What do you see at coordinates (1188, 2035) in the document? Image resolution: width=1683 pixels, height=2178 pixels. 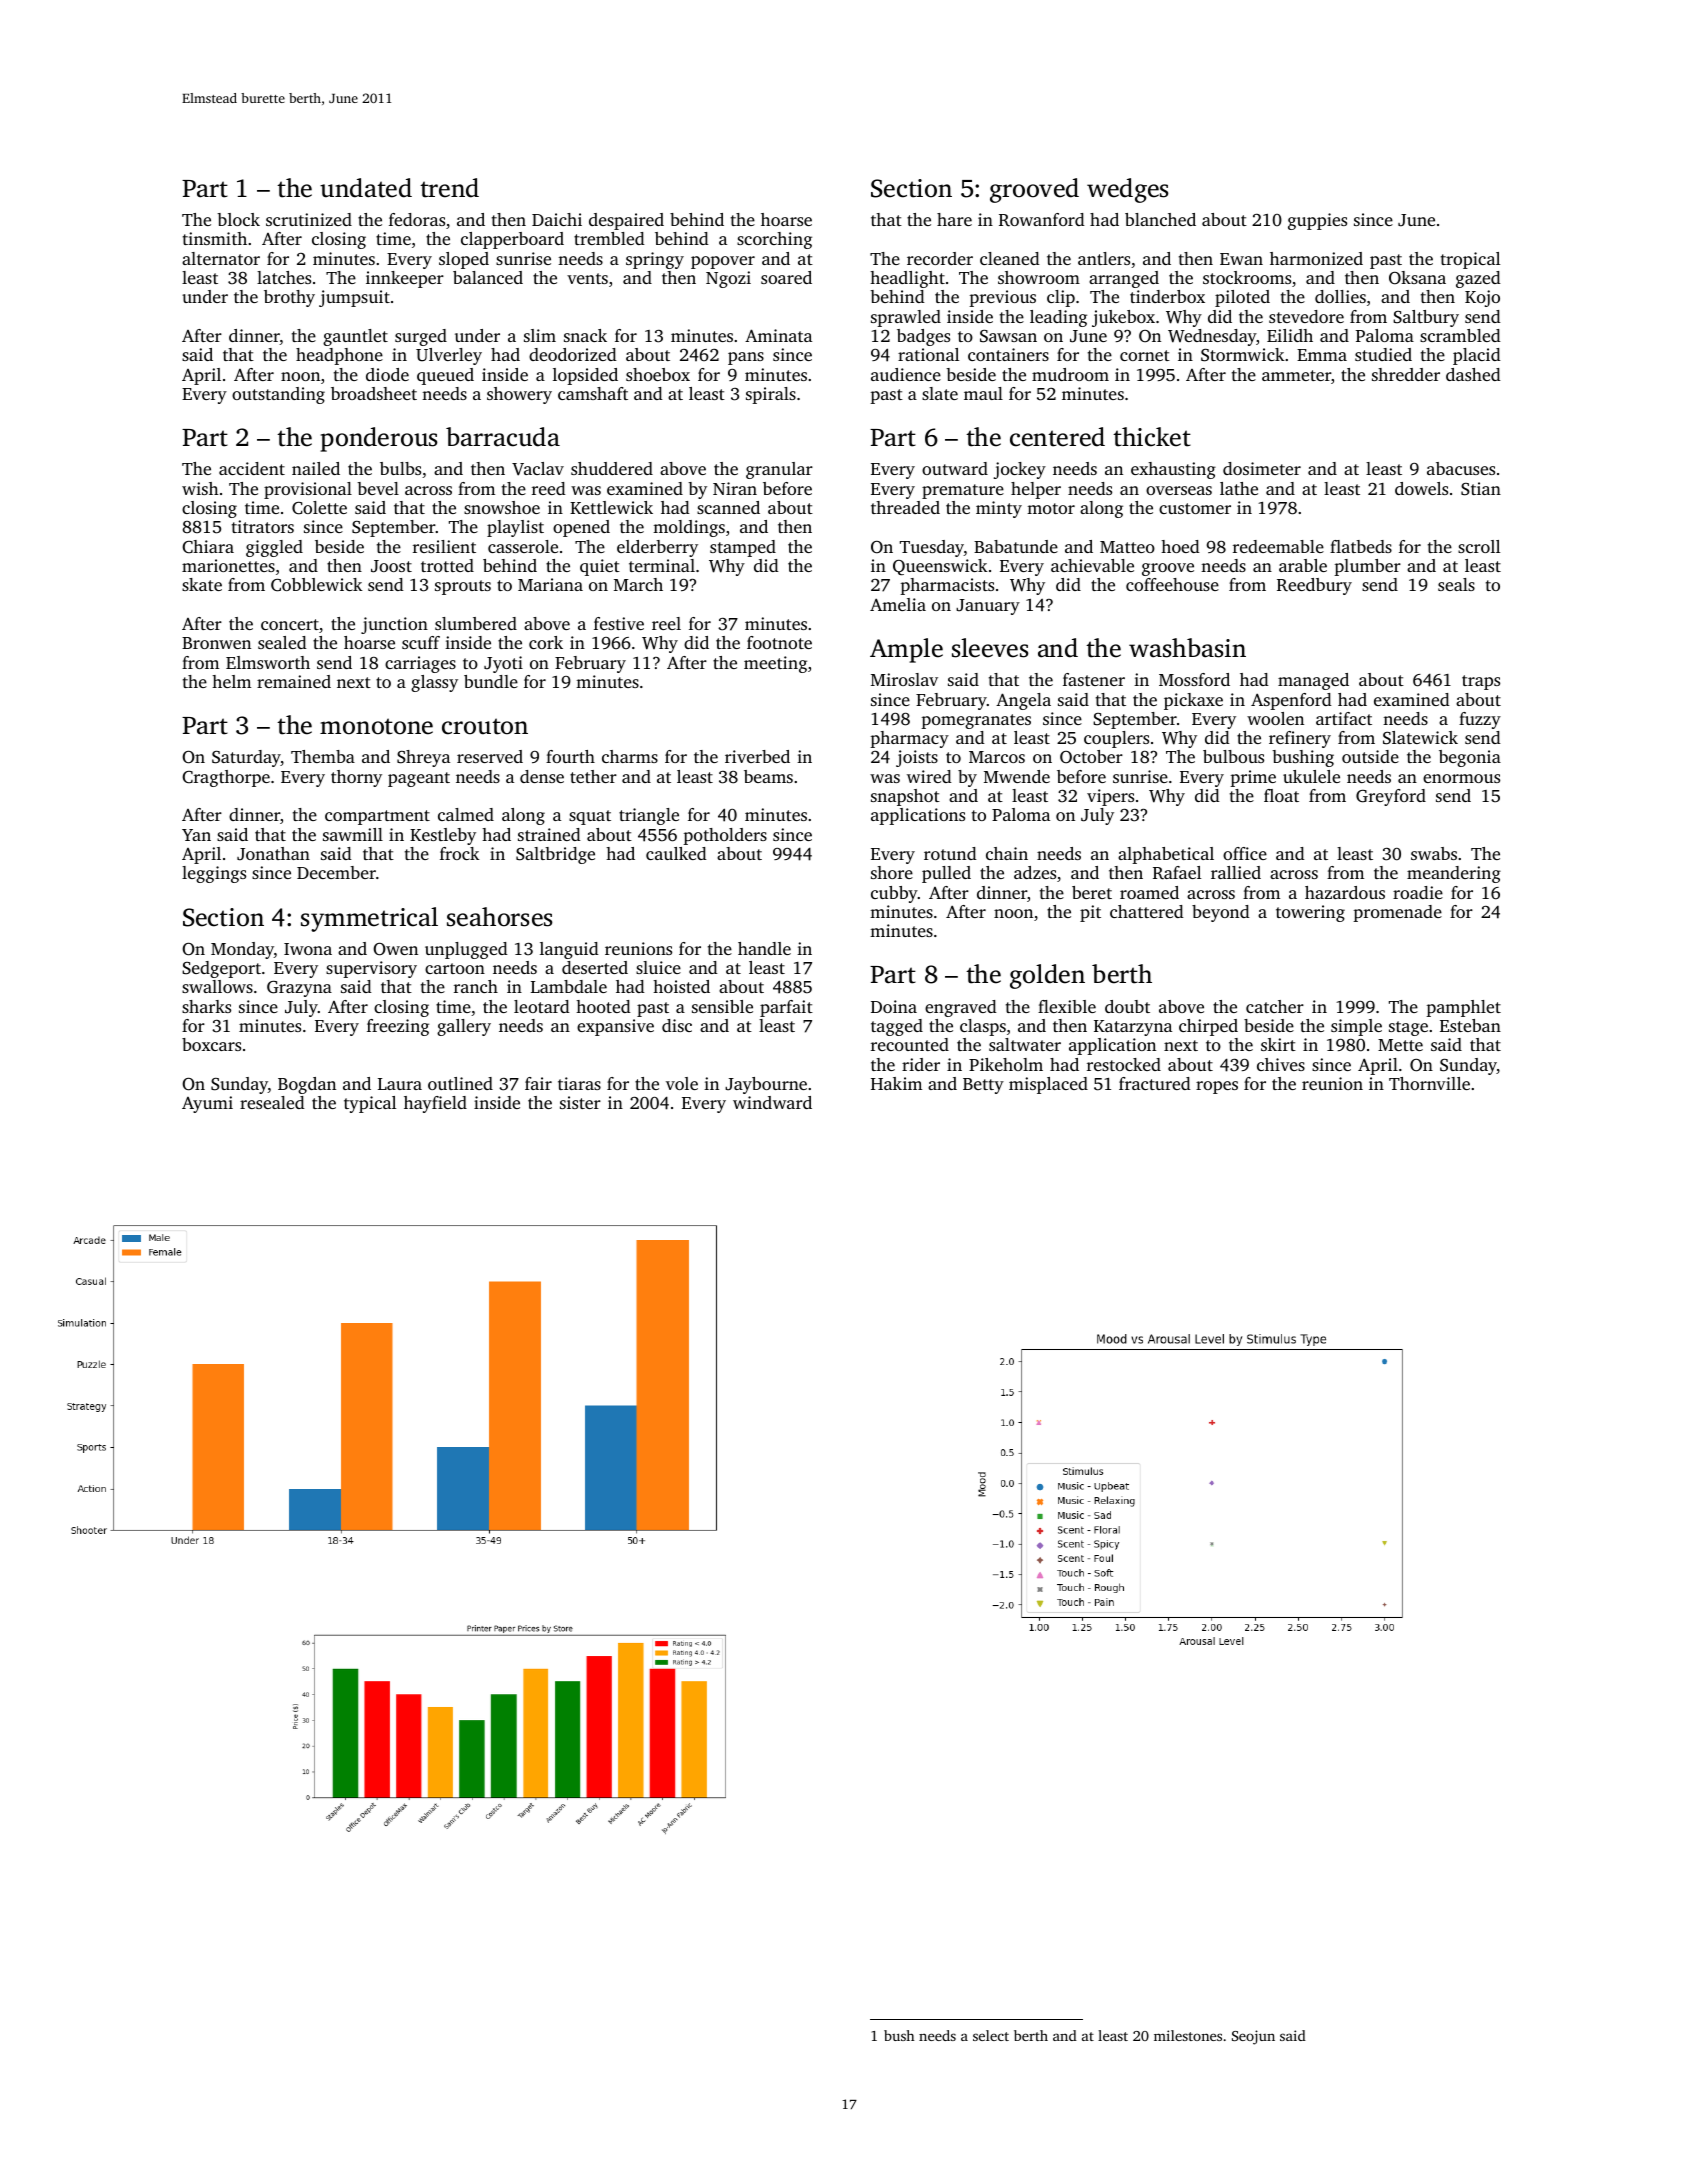 I see `milestones` at bounding box center [1188, 2035].
